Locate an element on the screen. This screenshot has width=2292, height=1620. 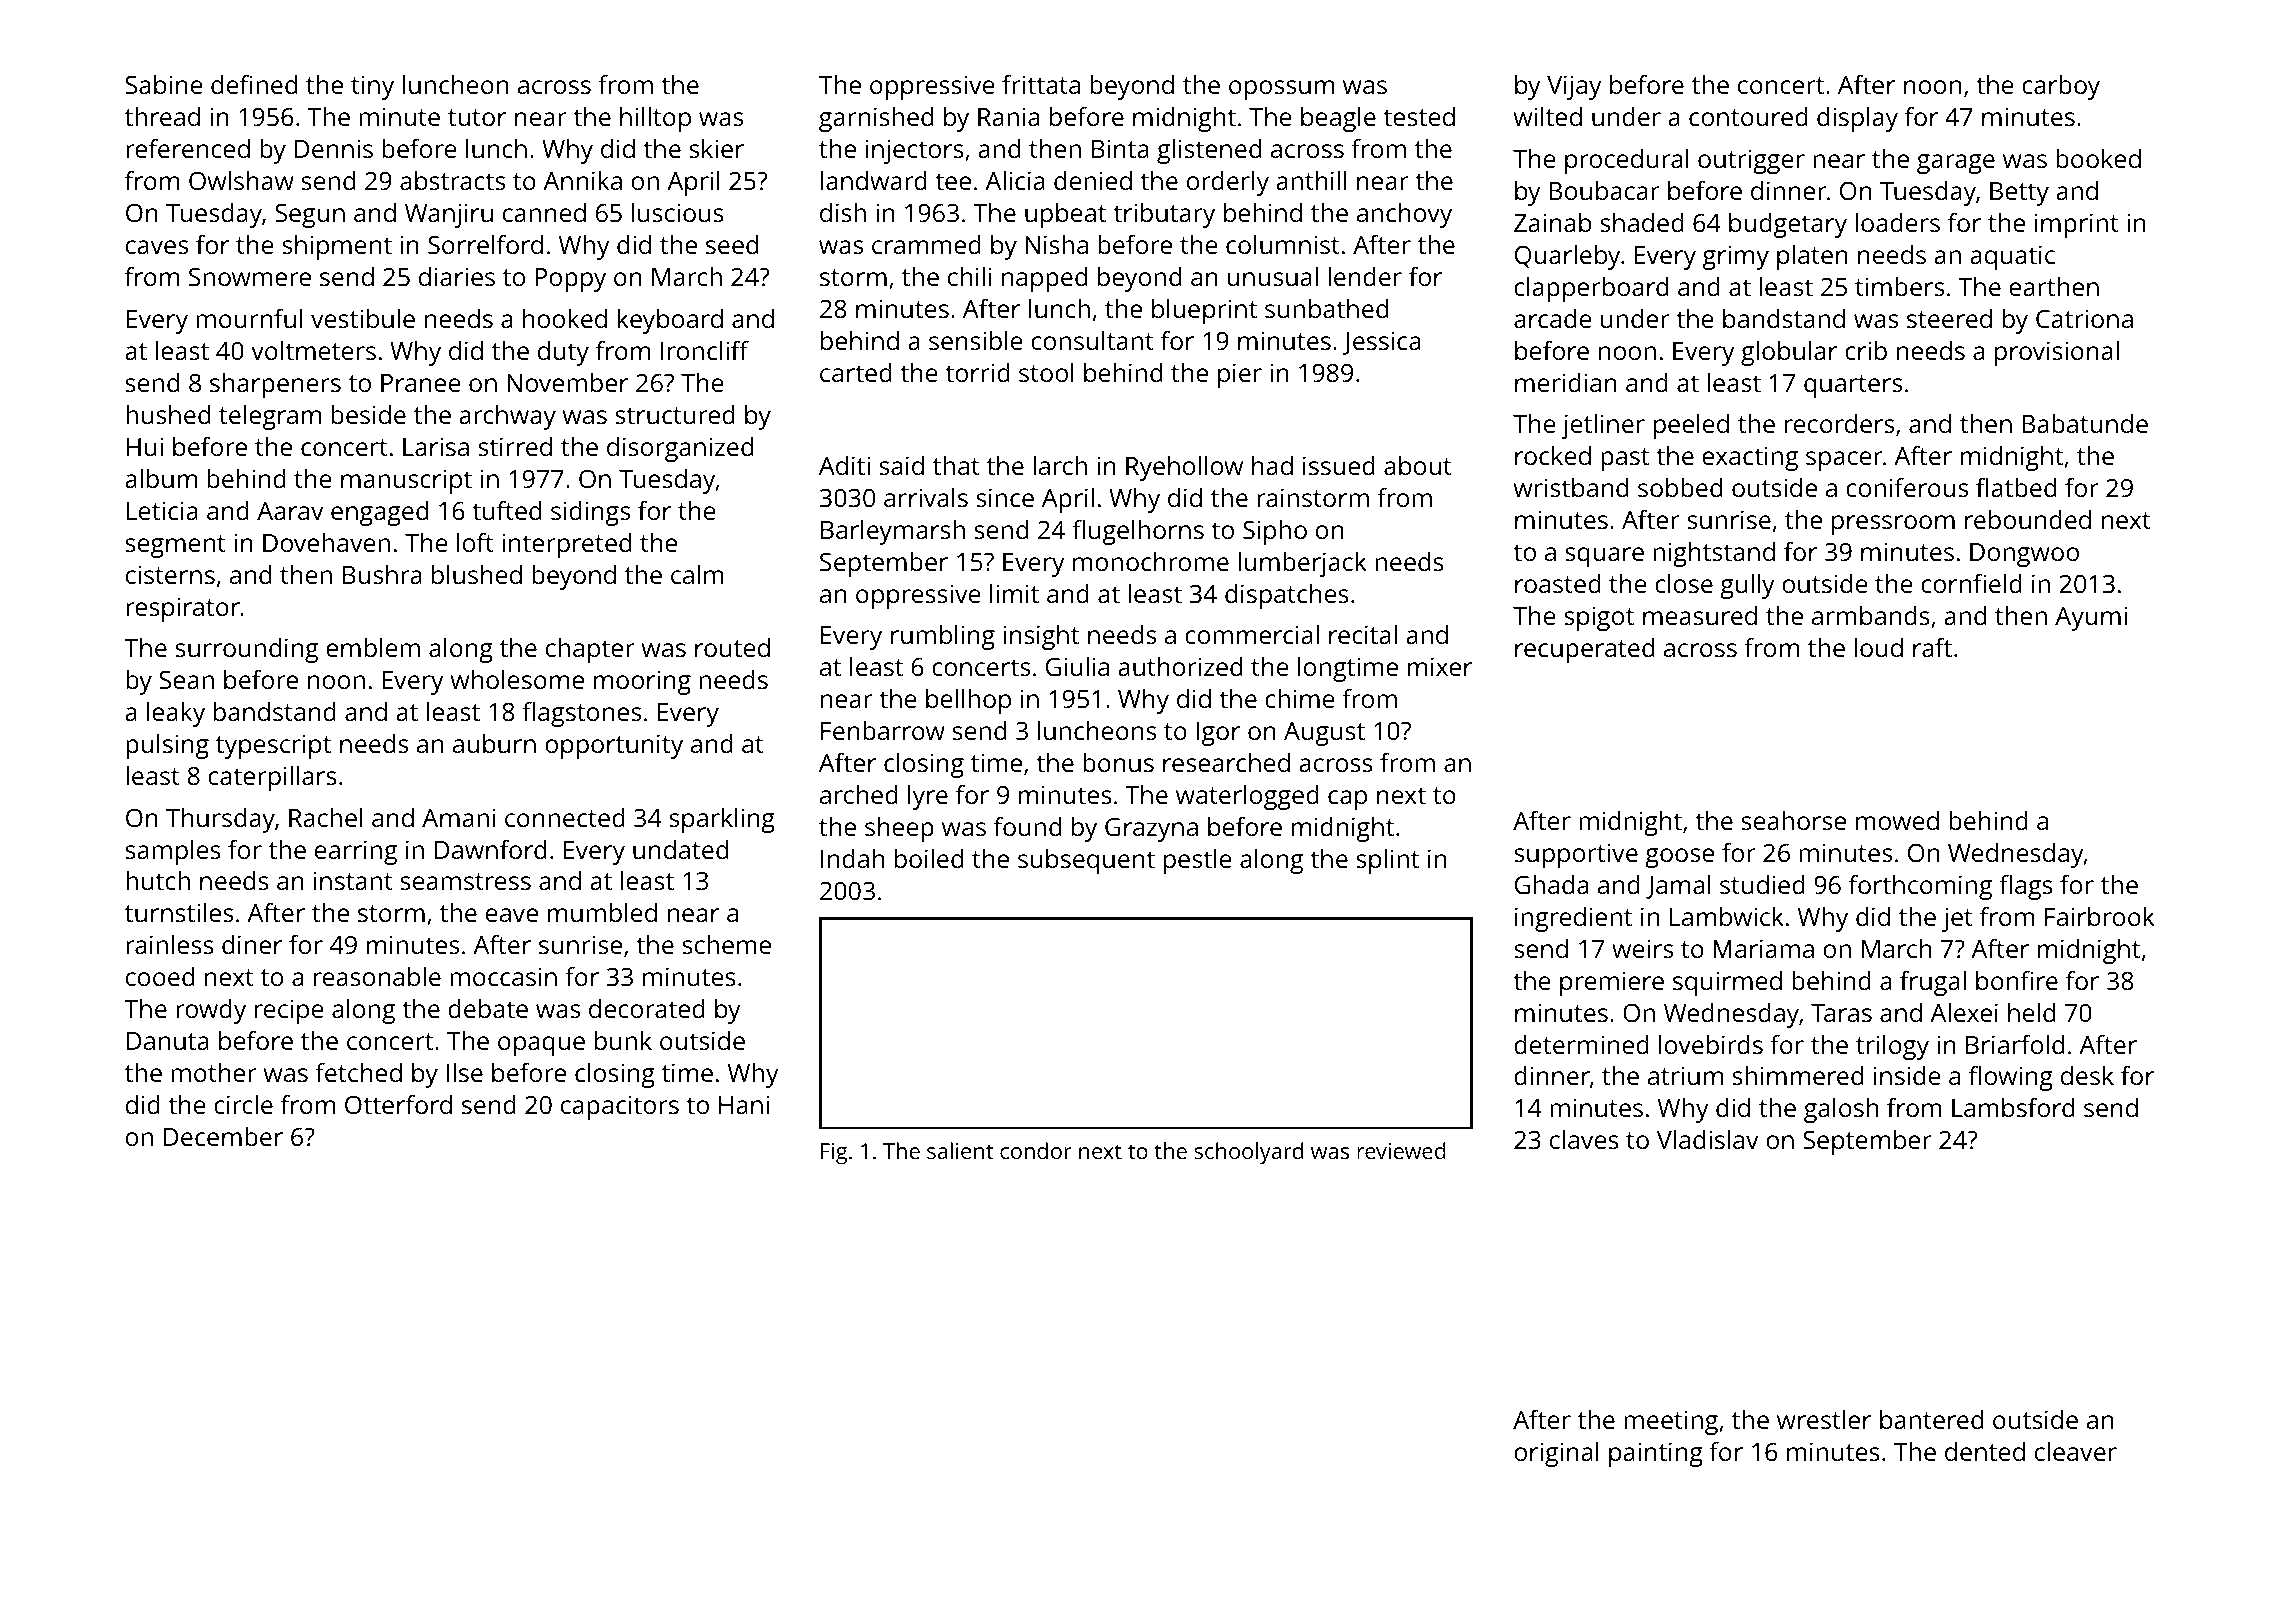
Ayumi is located at coordinates (2091, 618).
